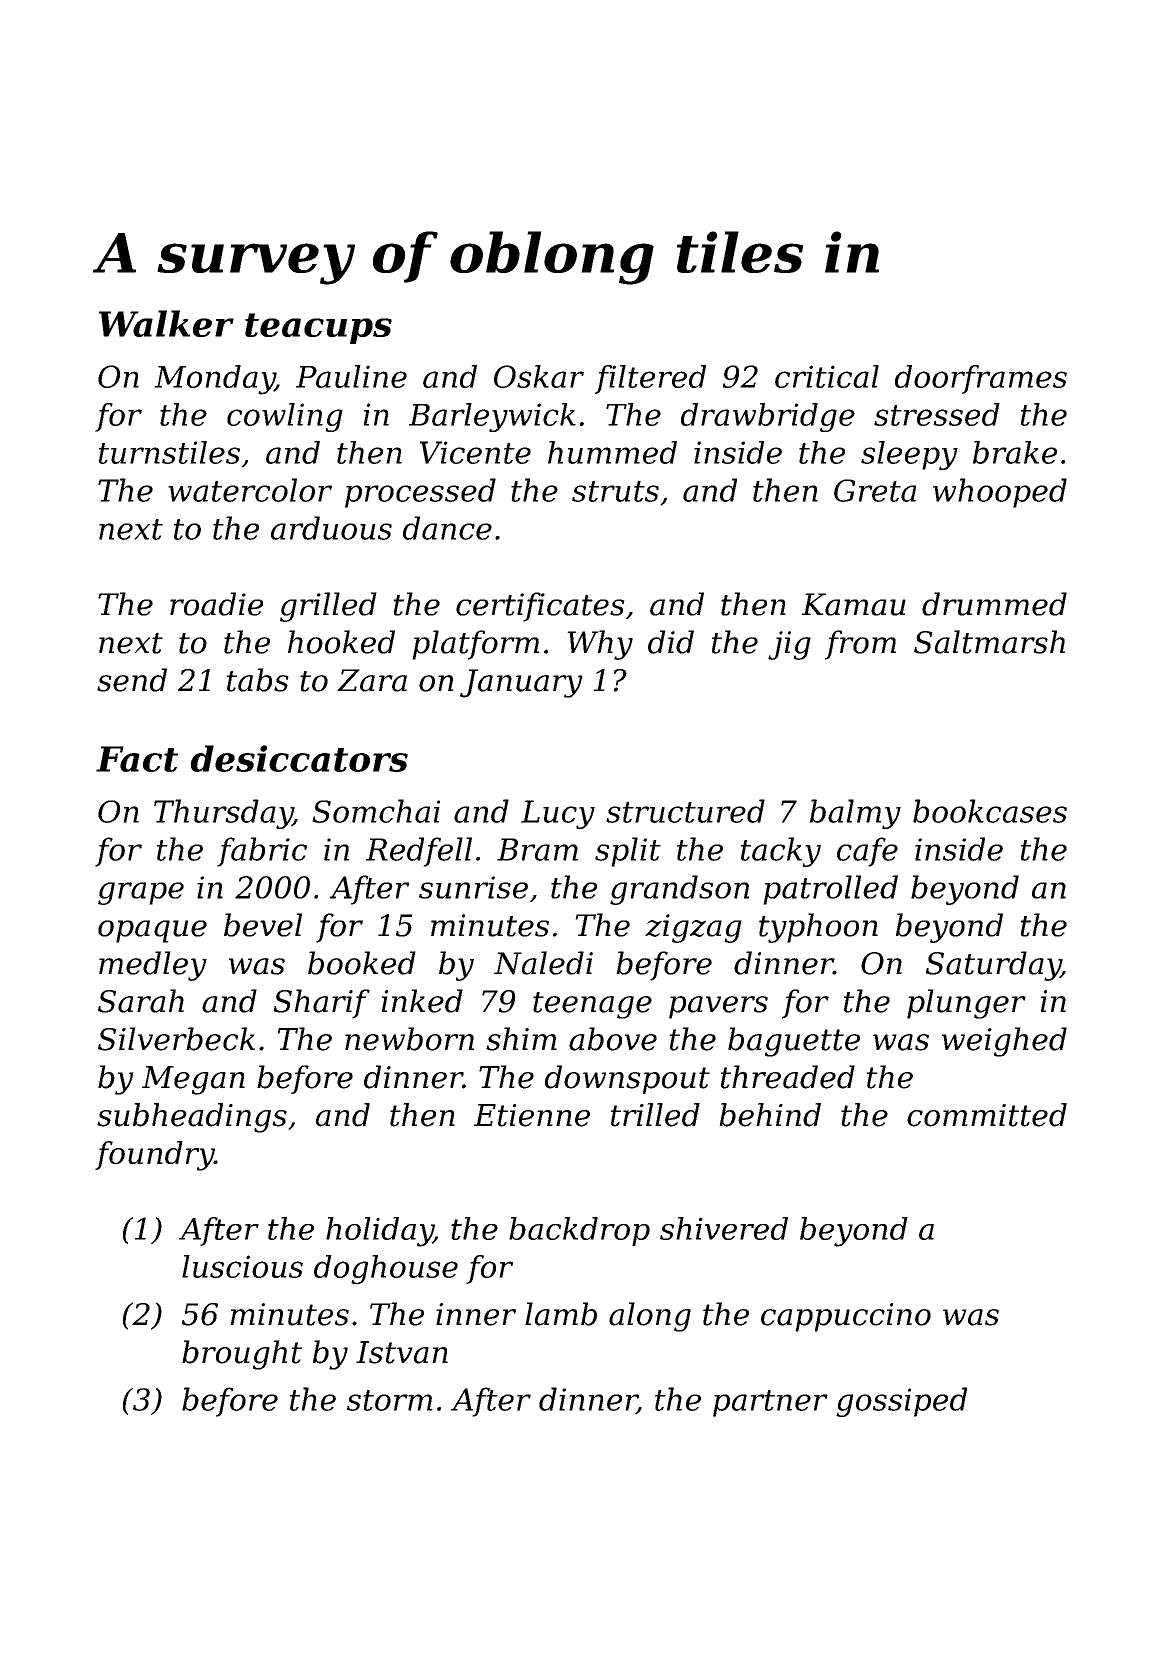 This screenshot has height=1654, width=1165. I want to click on along, so click(650, 1317).
